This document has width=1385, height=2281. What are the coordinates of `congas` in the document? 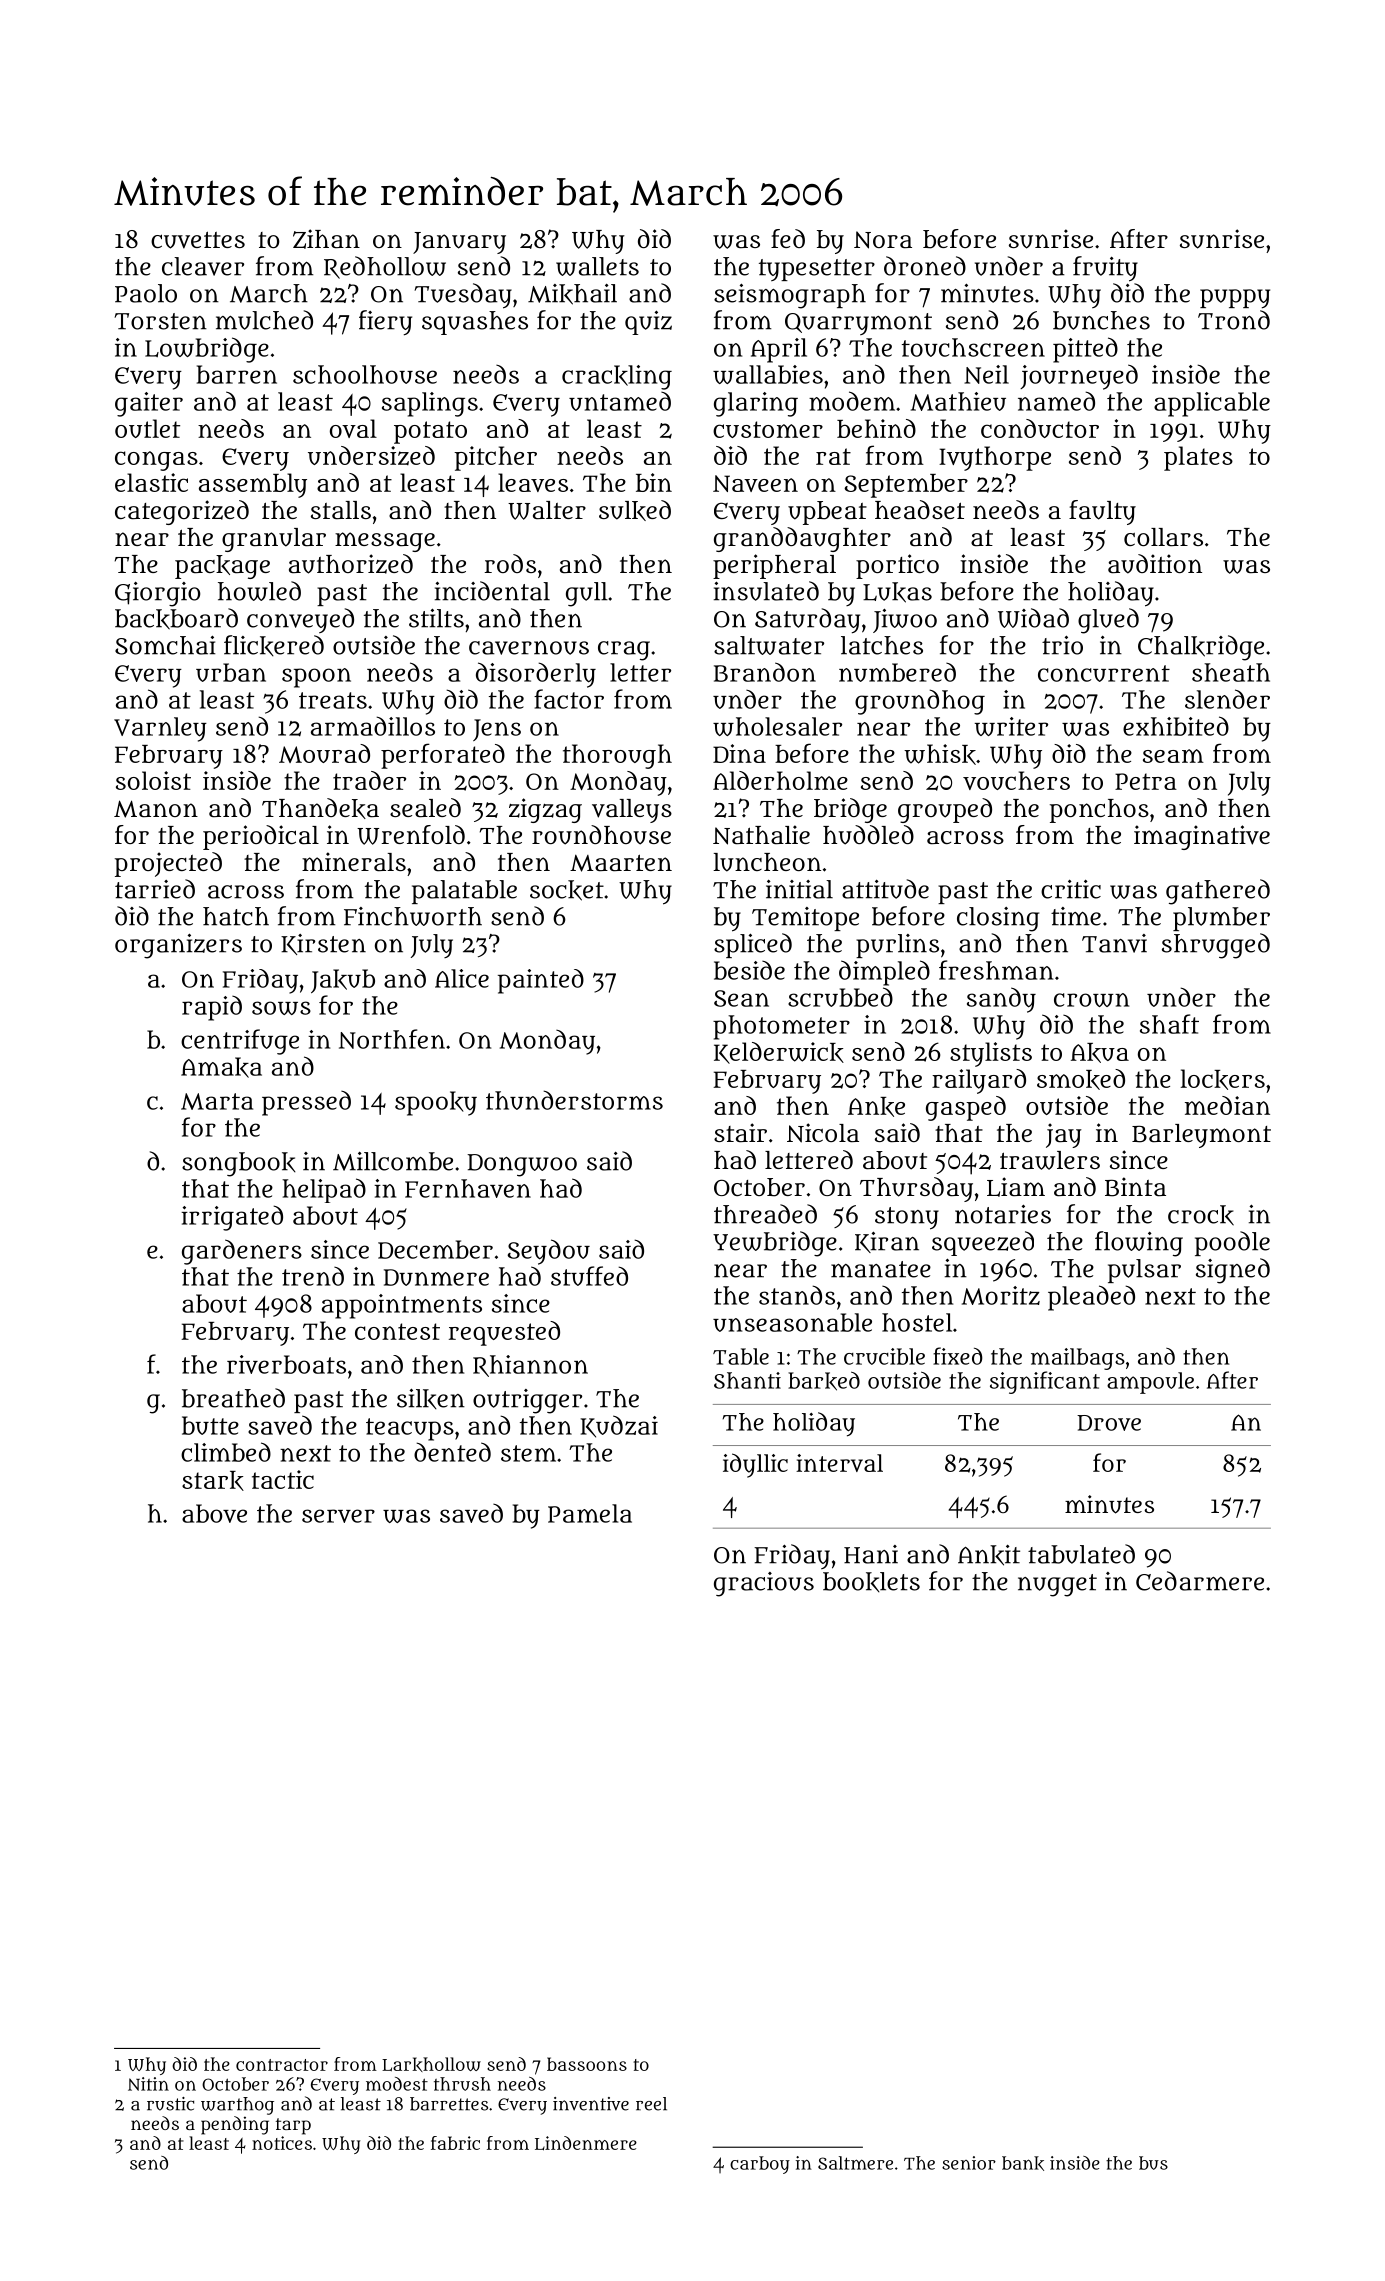 It's located at (156, 461).
